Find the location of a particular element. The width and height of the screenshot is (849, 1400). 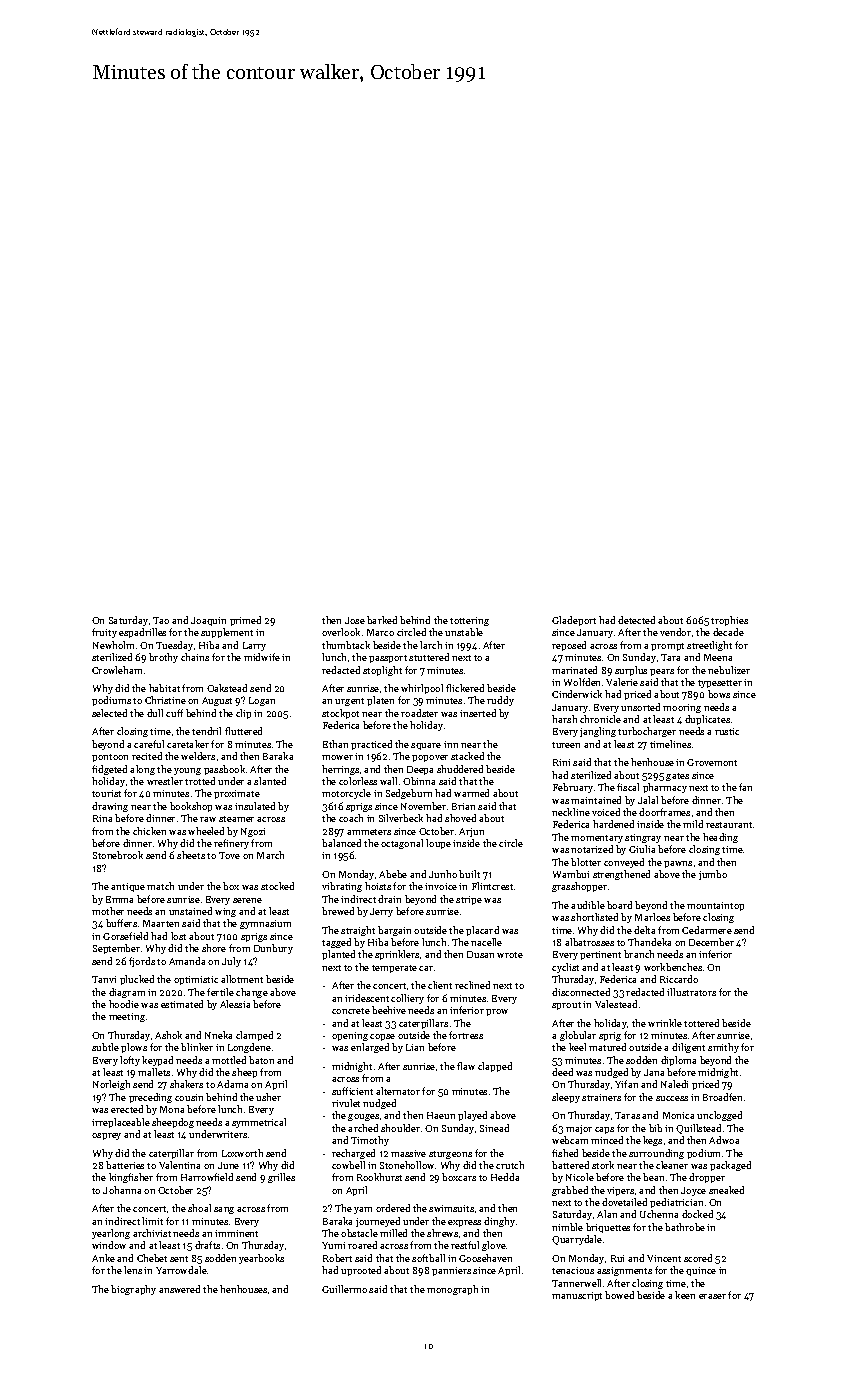

larch is located at coordinates (431, 645).
